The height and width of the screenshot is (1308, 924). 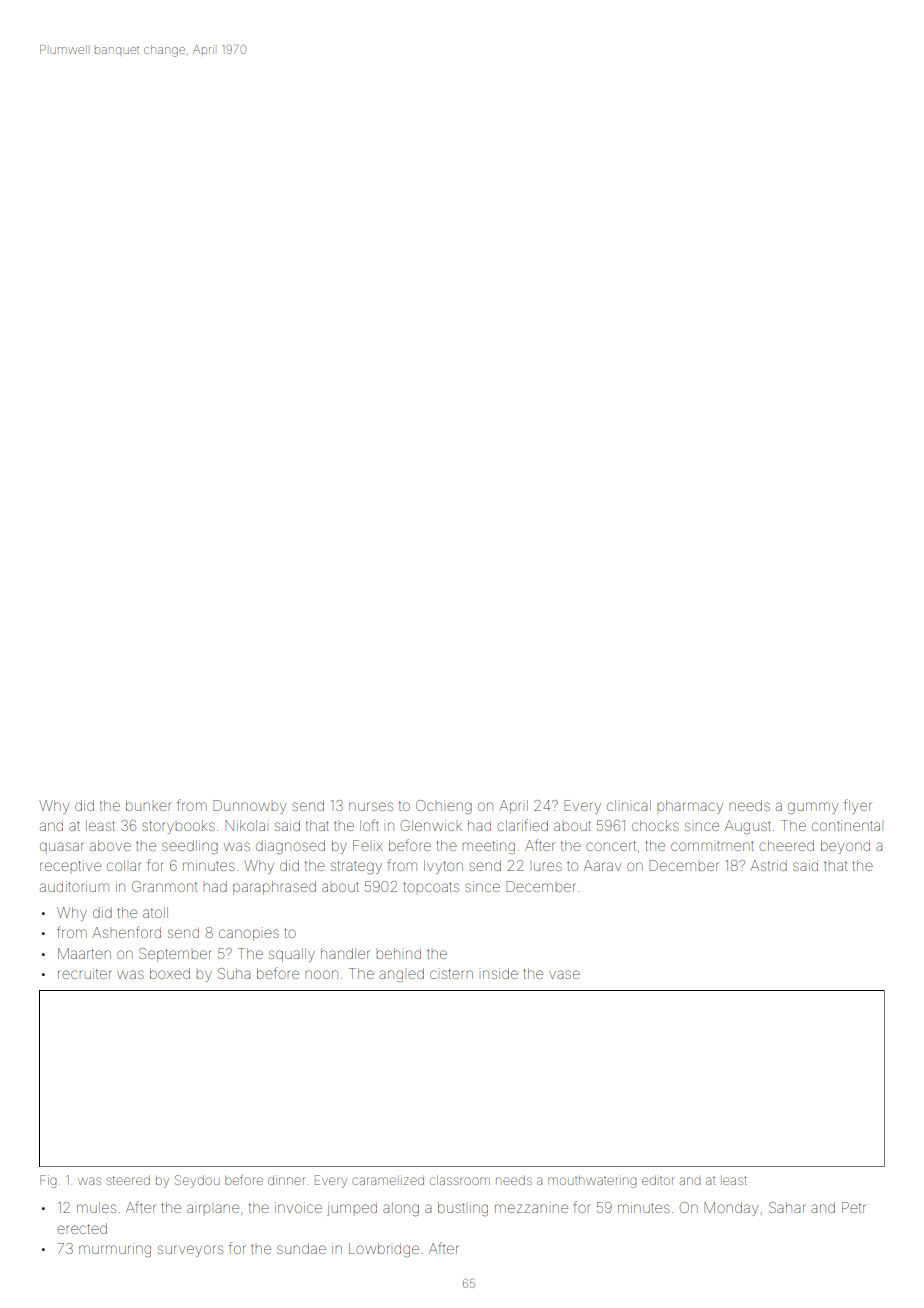 I want to click on murmuring, so click(x=115, y=1250).
